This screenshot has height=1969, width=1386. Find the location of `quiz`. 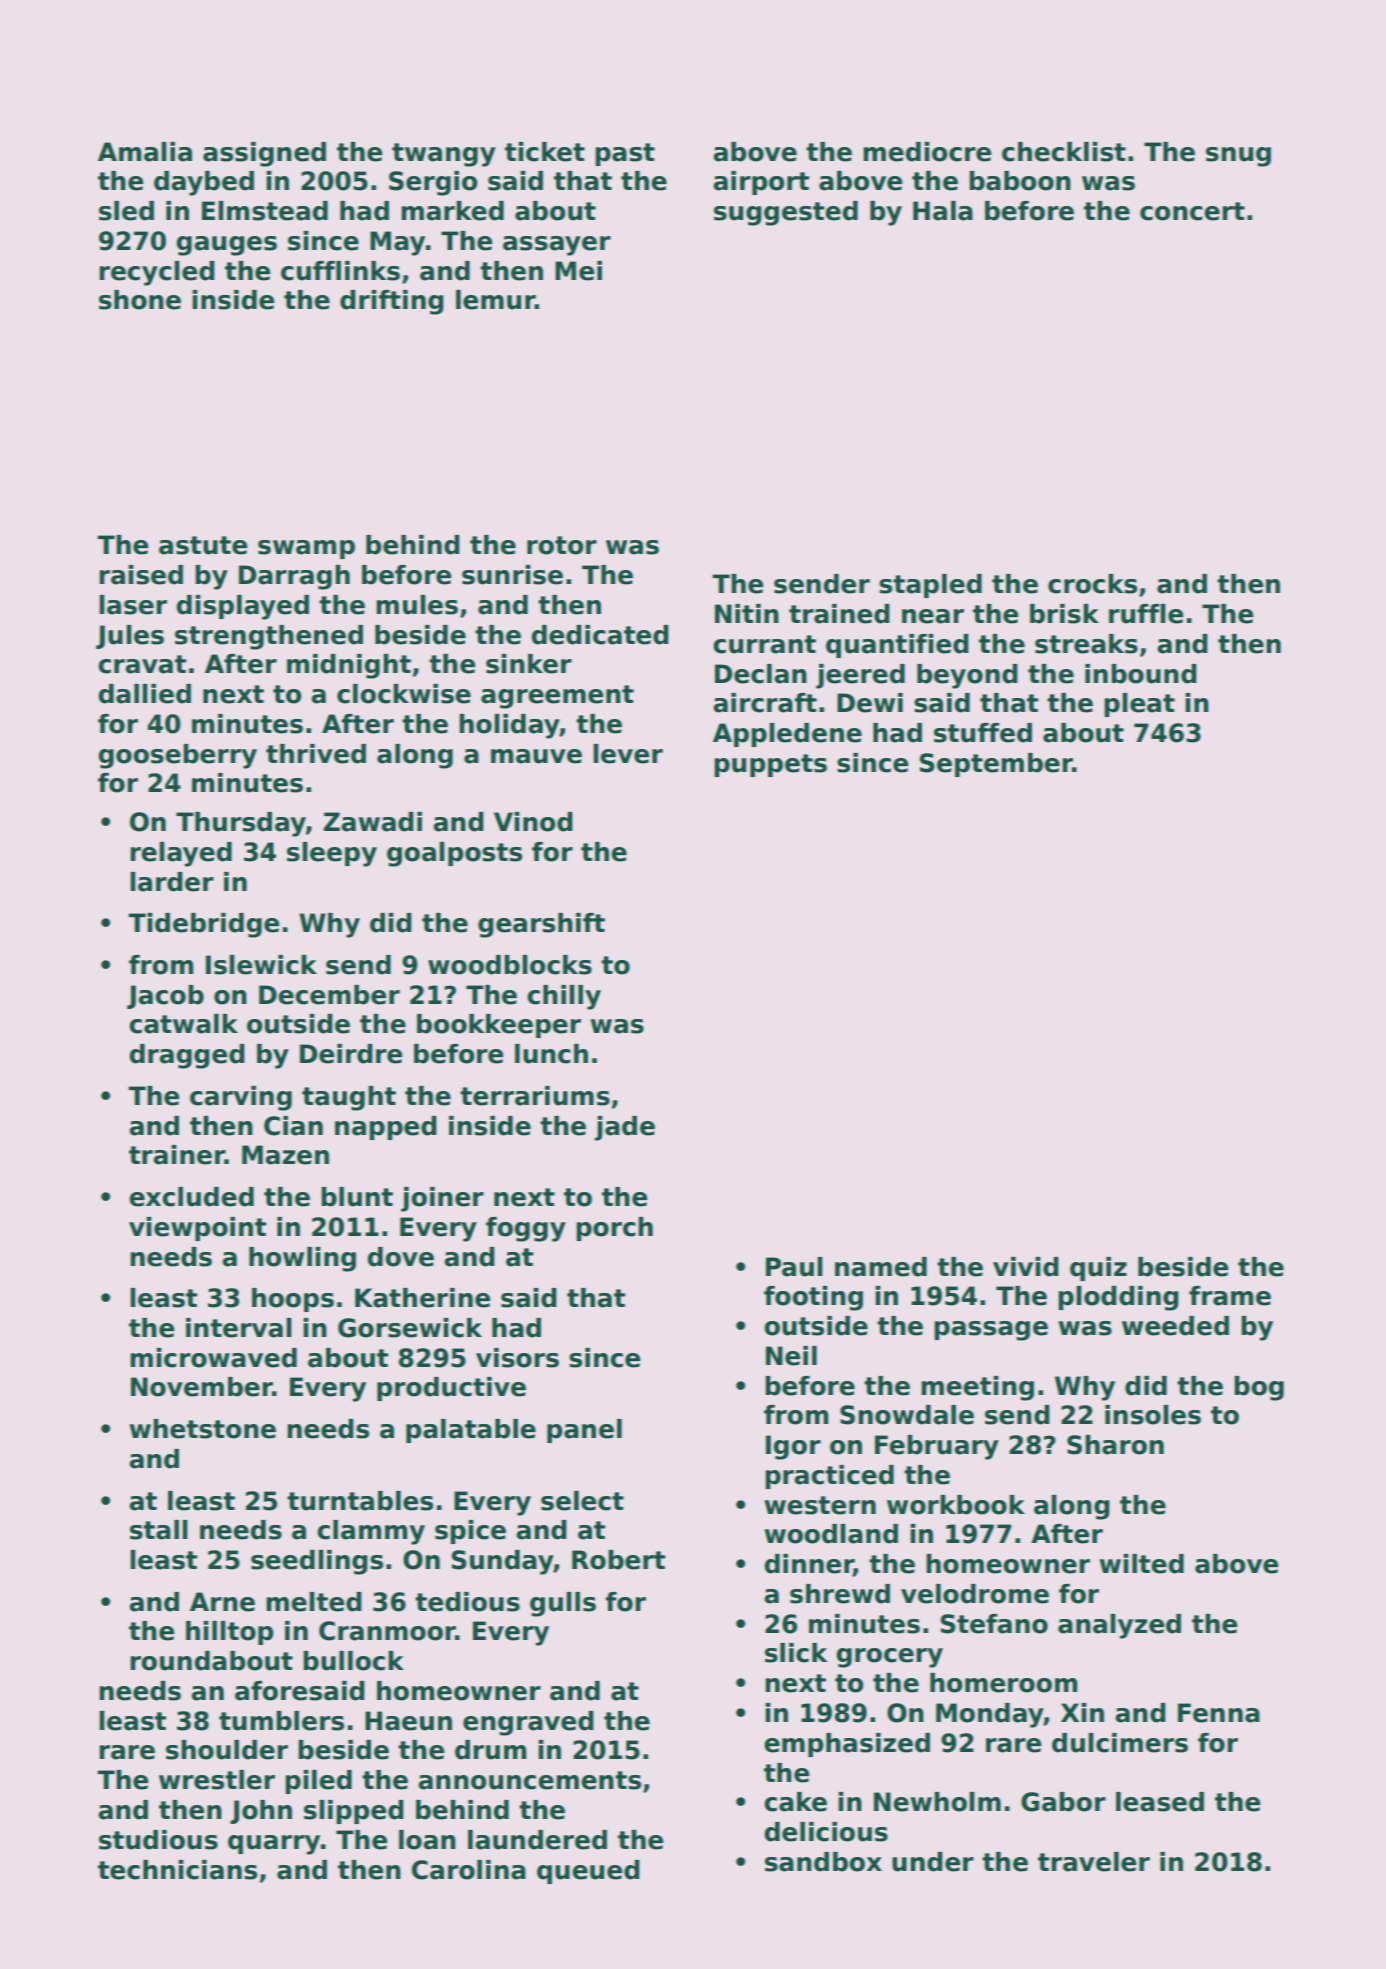

quiz is located at coordinates (1098, 1269).
